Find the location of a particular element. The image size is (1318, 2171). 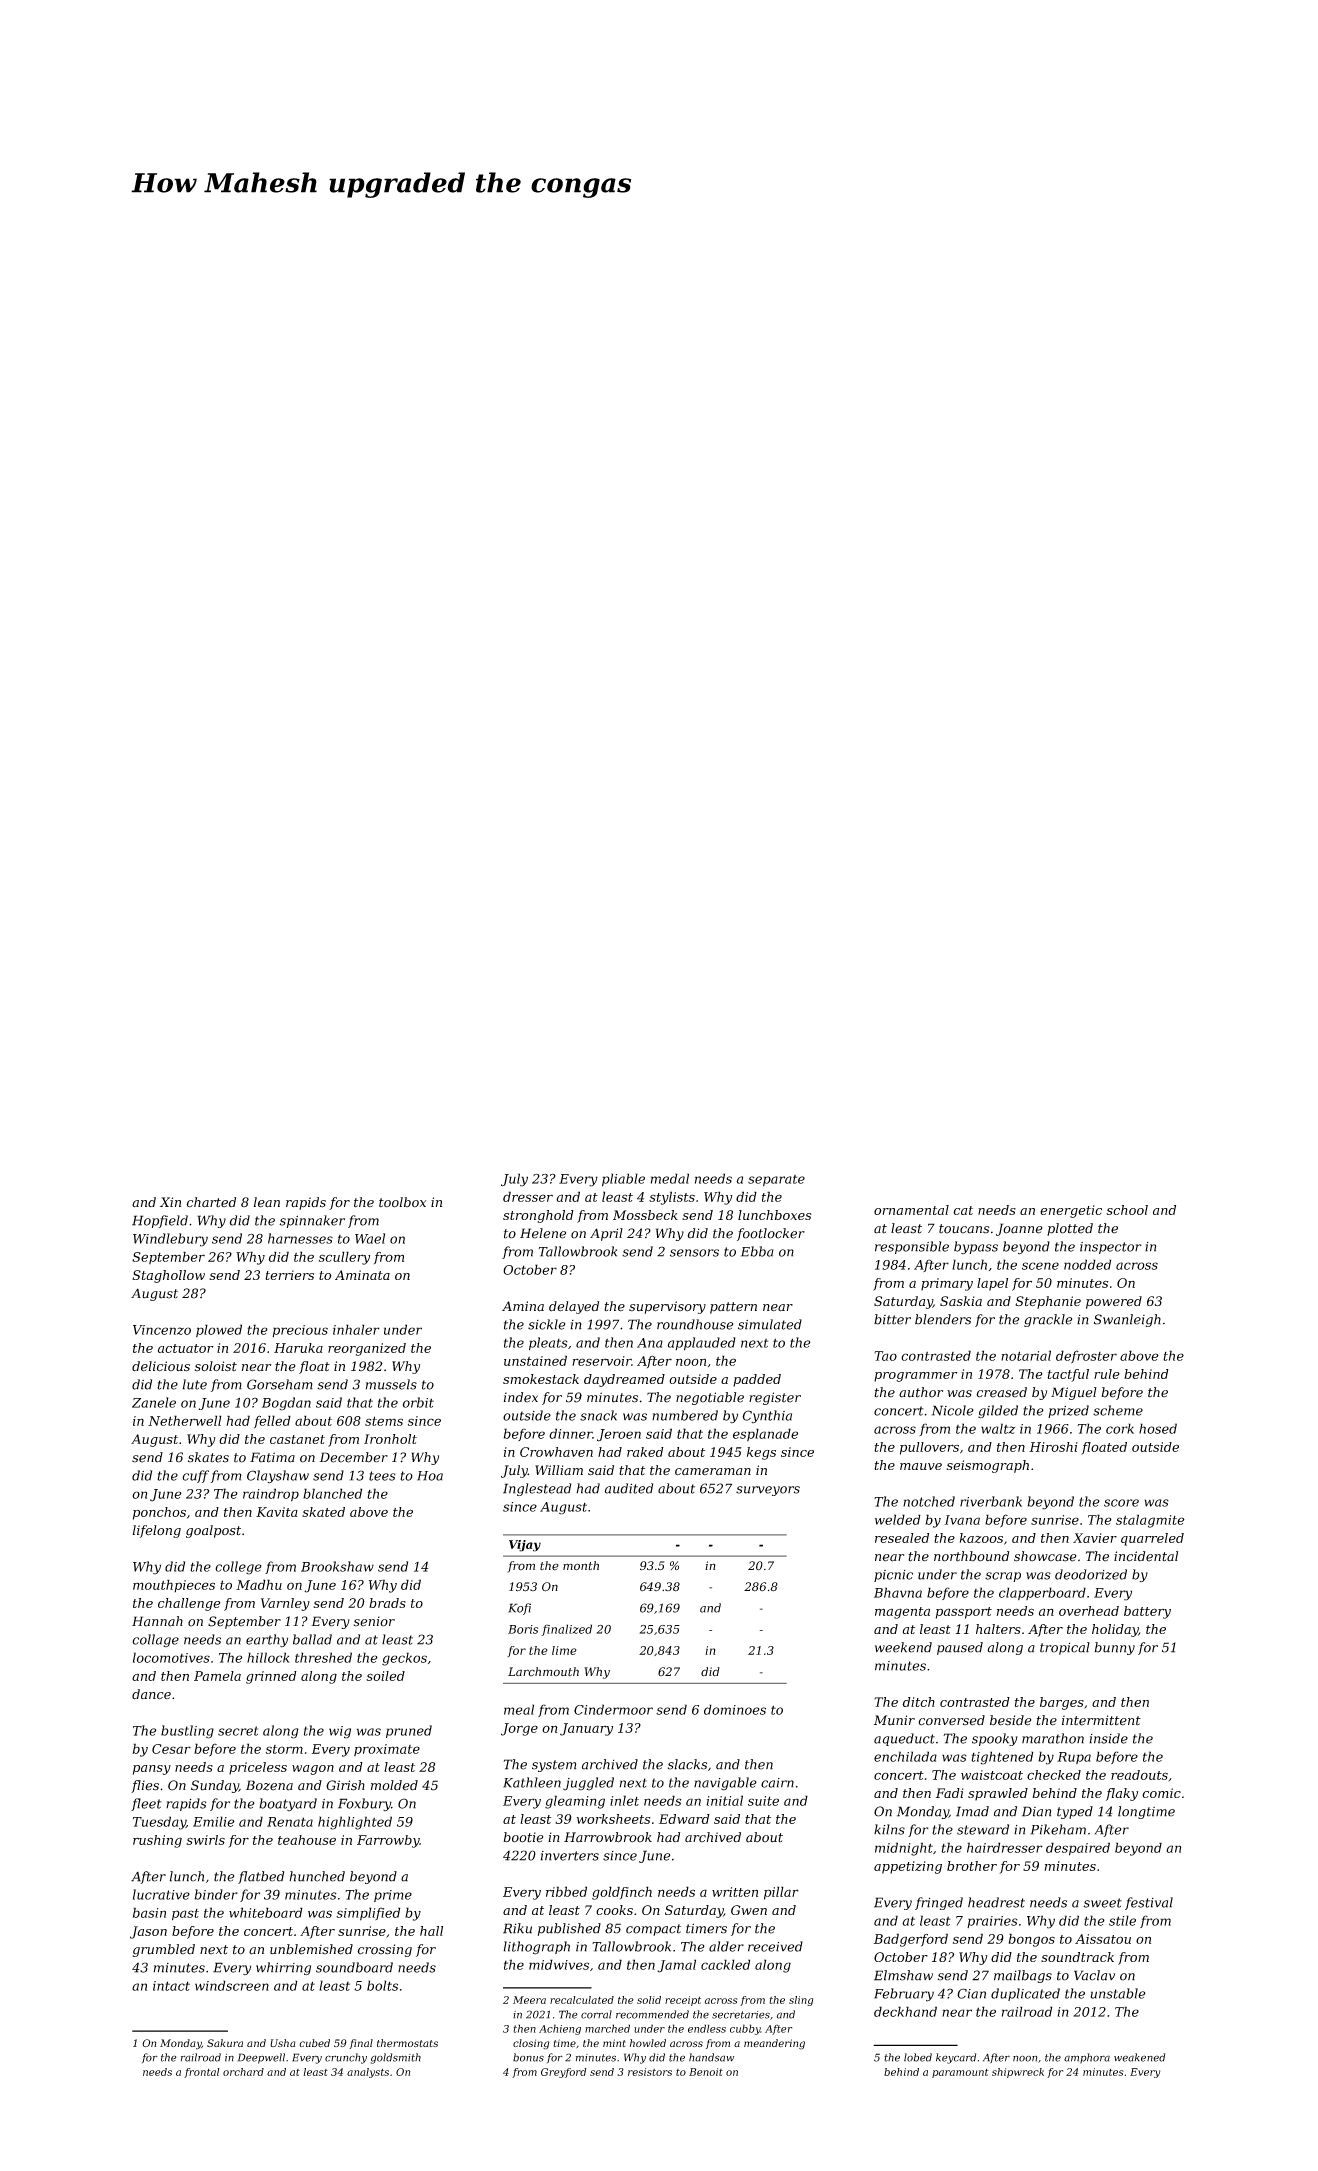

Varnley is located at coordinates (285, 1604).
